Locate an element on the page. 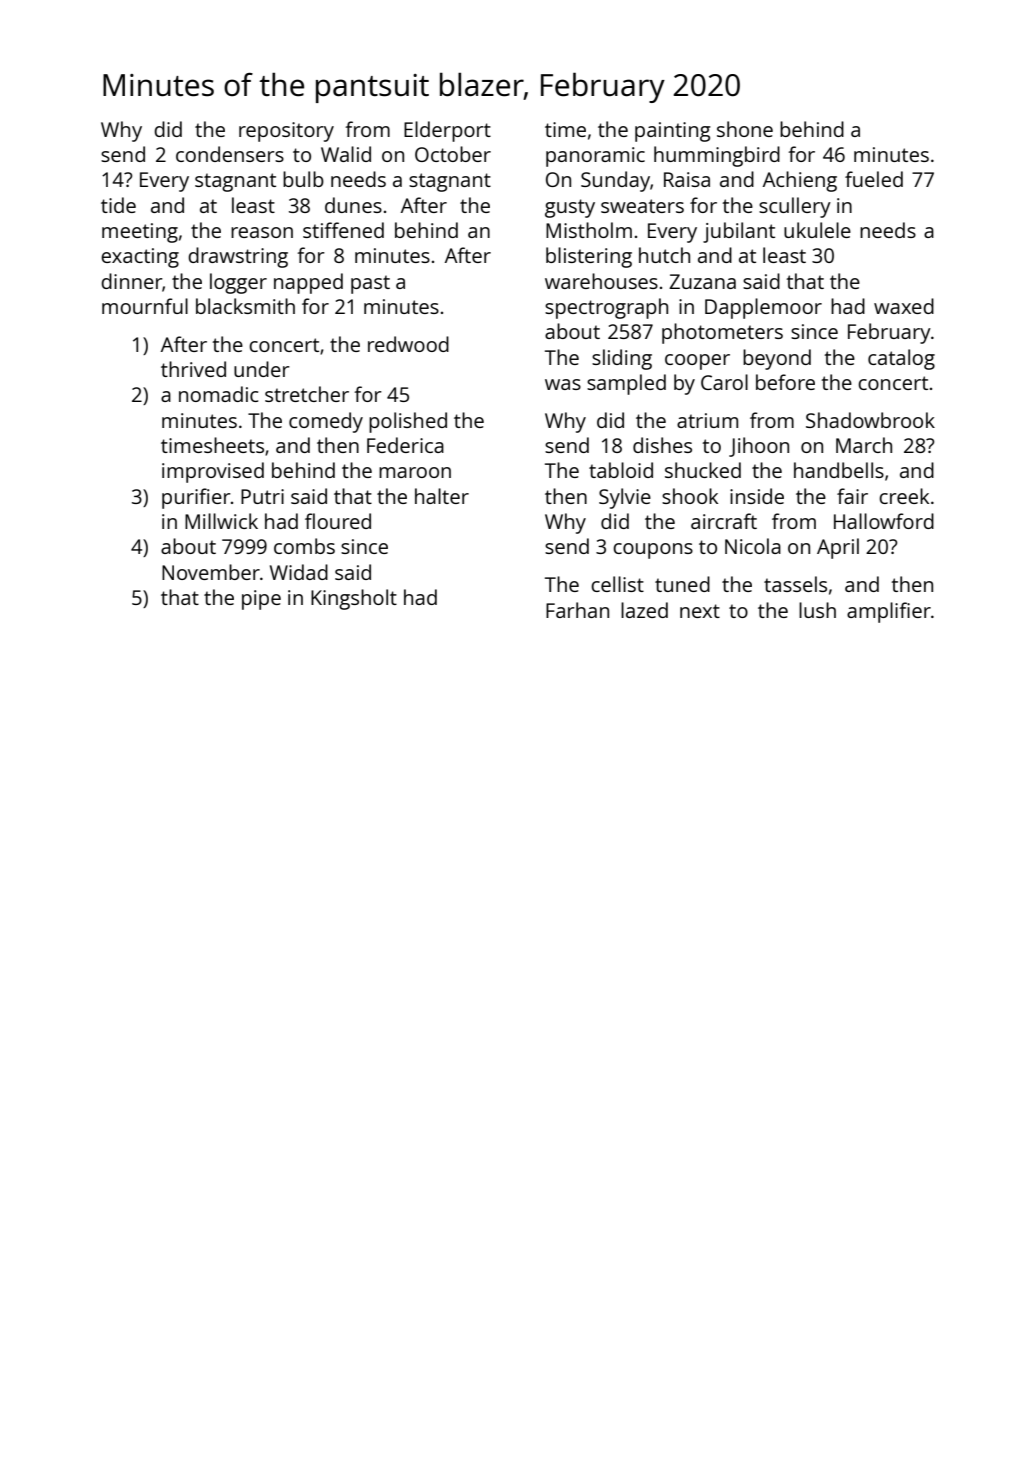 The image size is (1036, 1472). thrived is located at coordinates (193, 369).
